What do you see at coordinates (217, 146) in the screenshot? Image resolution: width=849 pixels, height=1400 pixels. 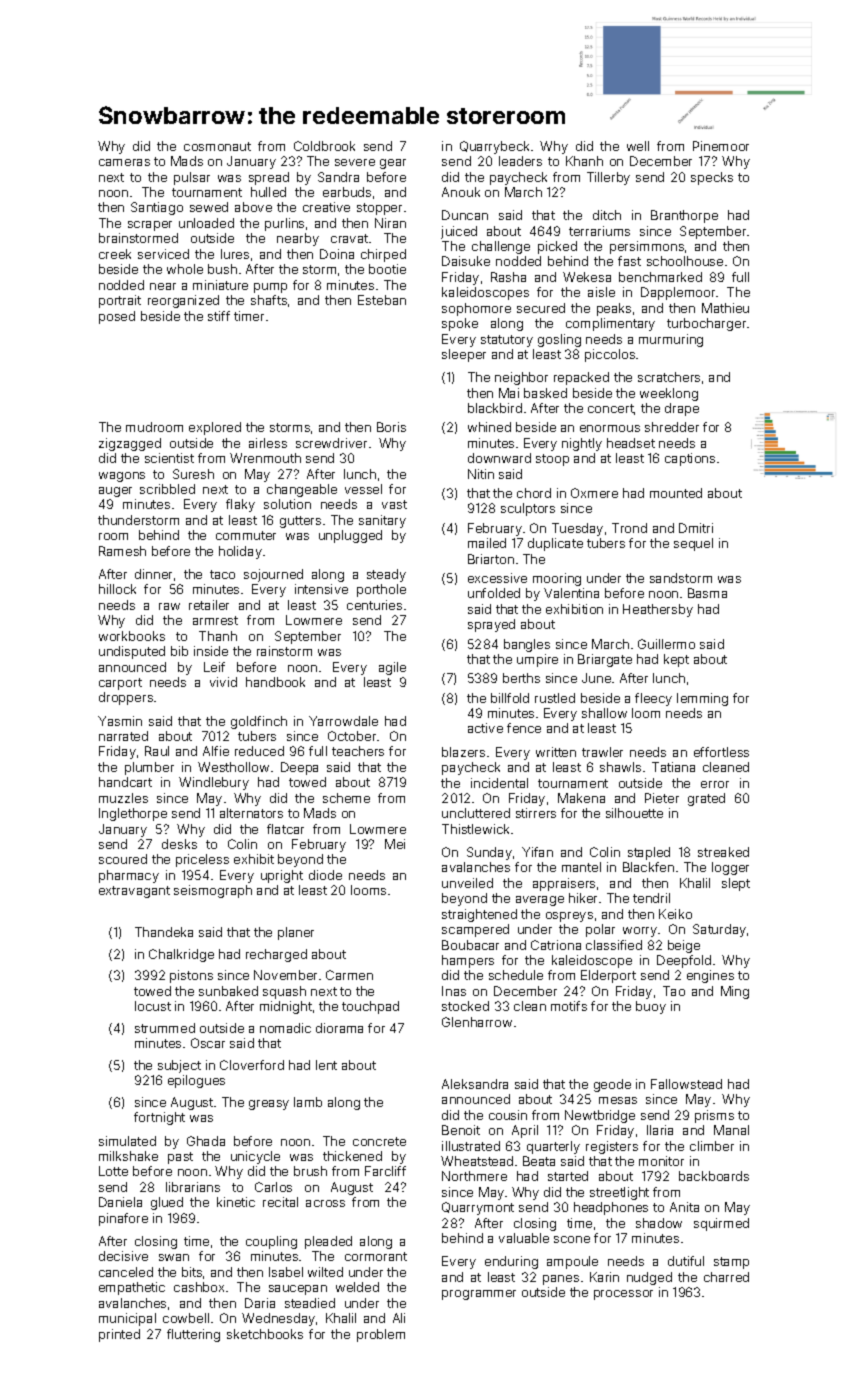 I see `cosmonaut` at bounding box center [217, 146].
